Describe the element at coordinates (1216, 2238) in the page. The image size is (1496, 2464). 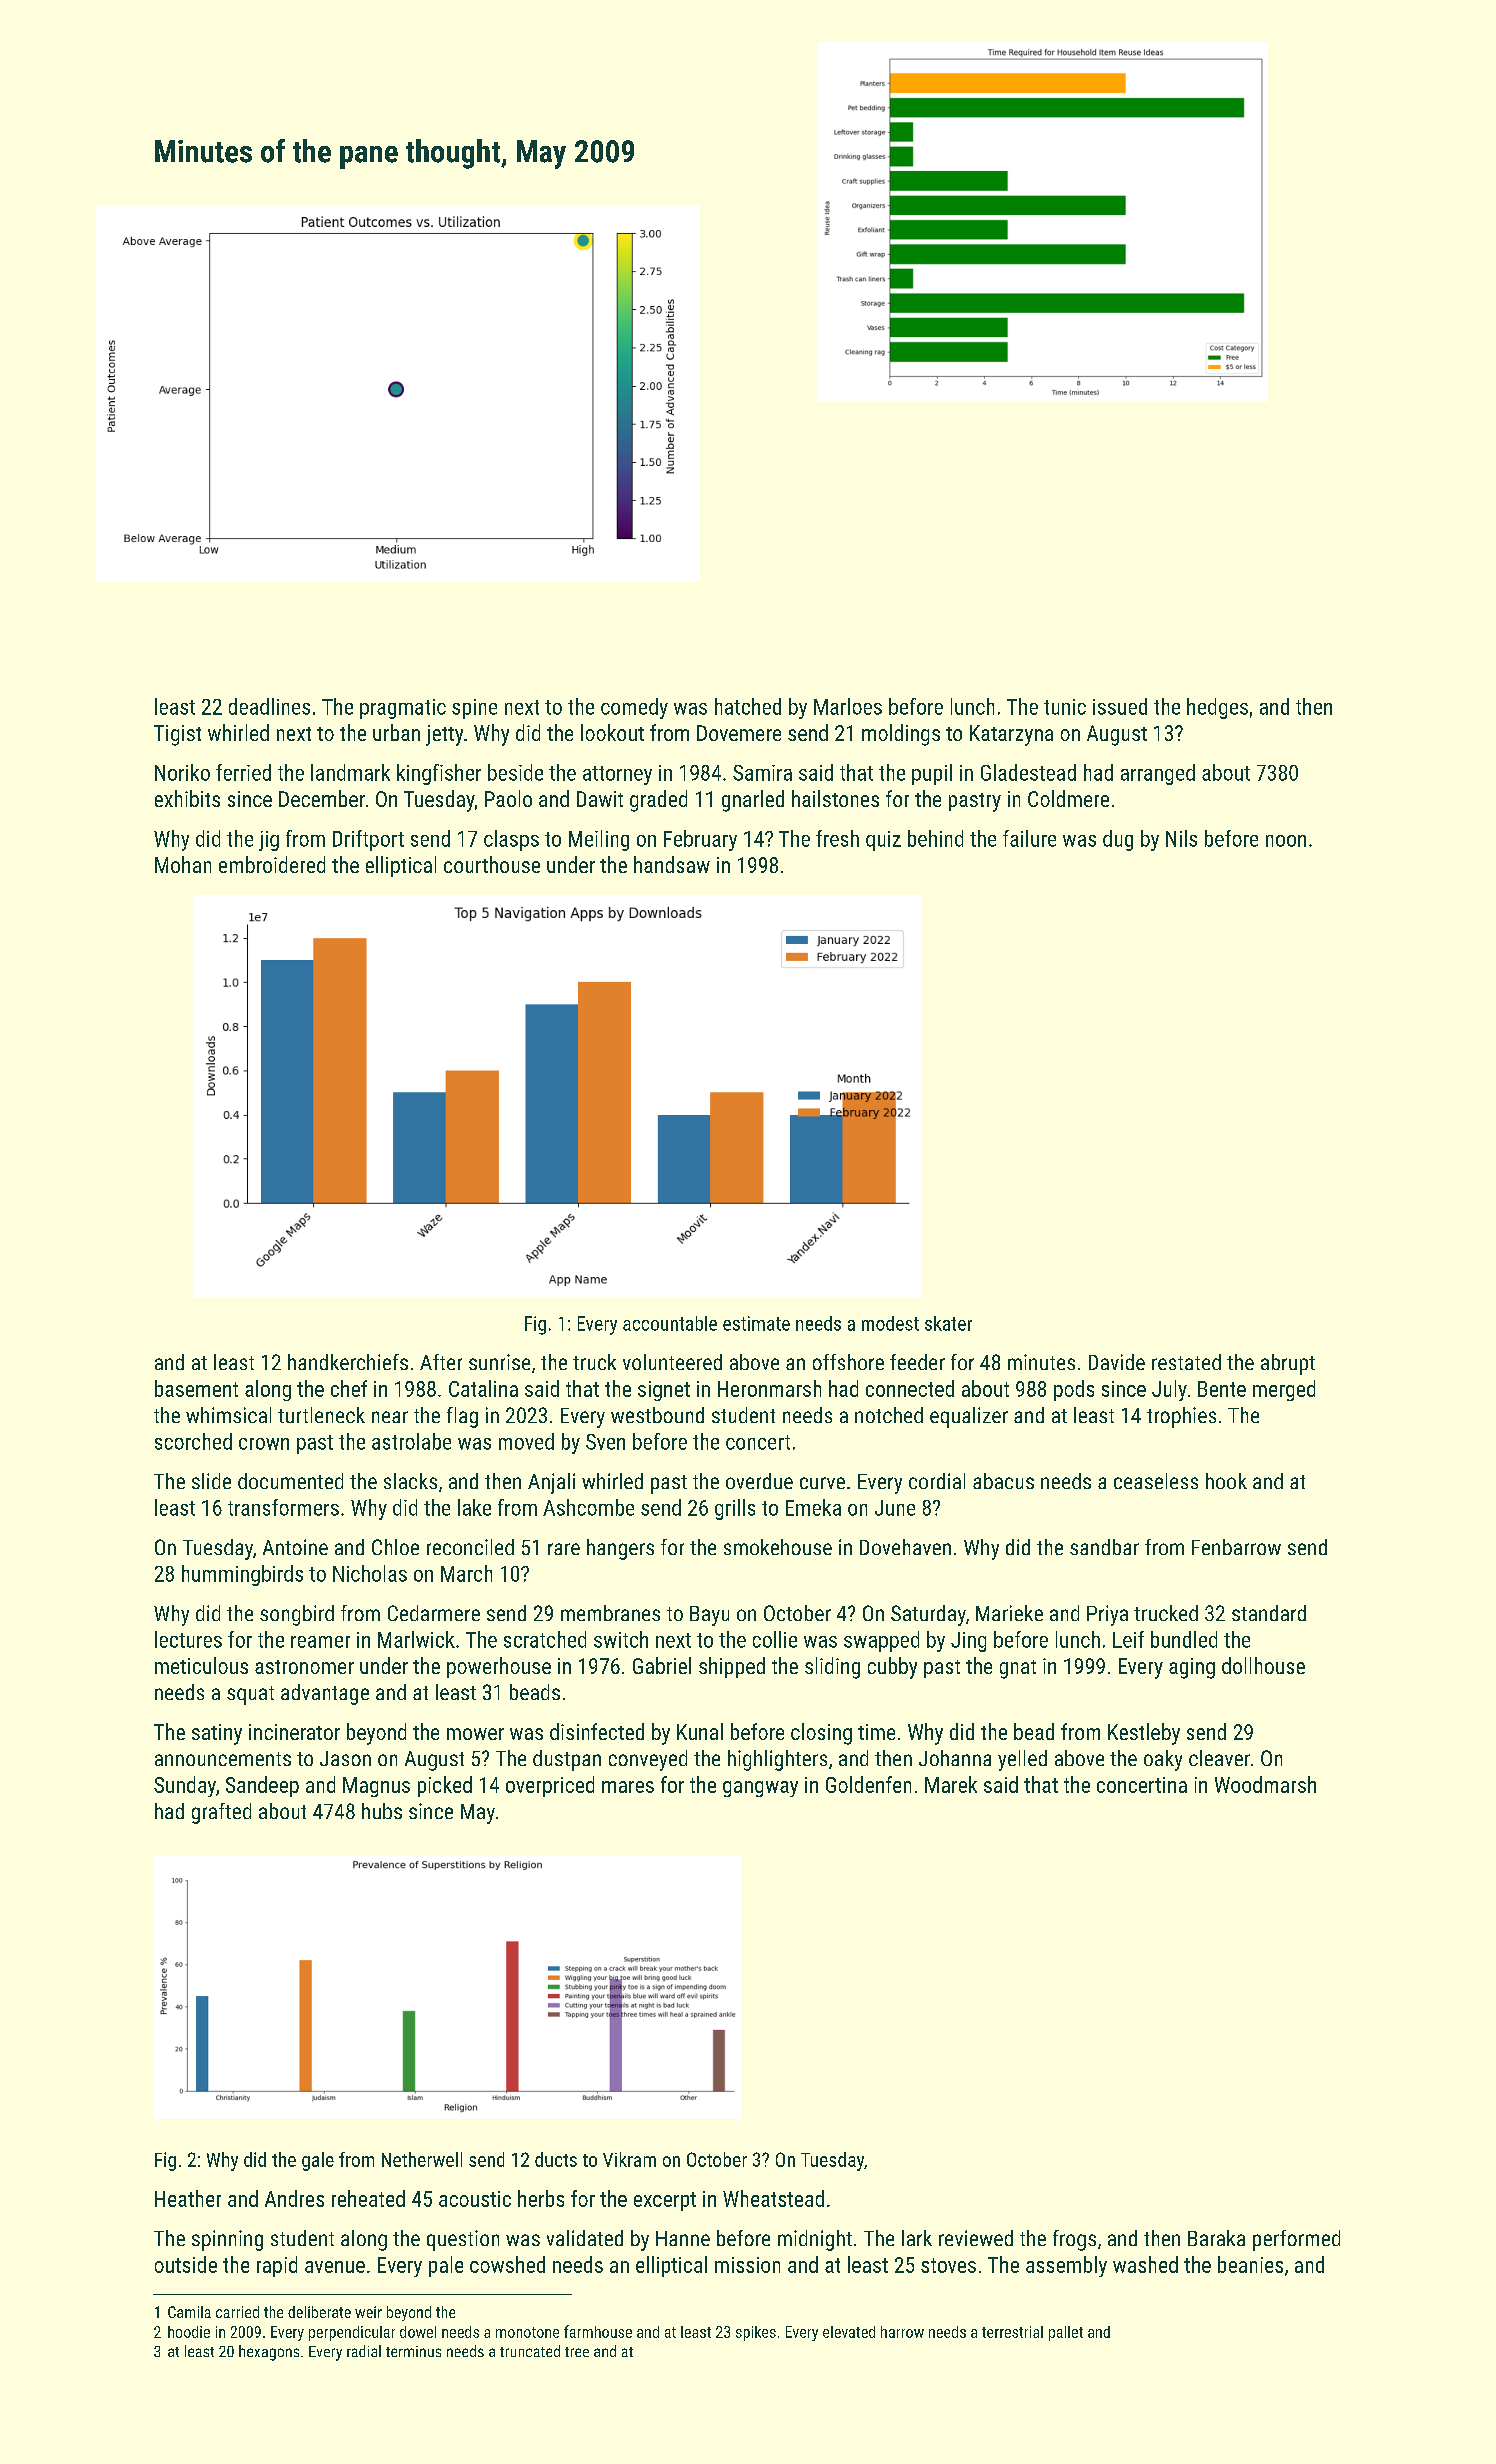
I see `Baraka` at that location.
